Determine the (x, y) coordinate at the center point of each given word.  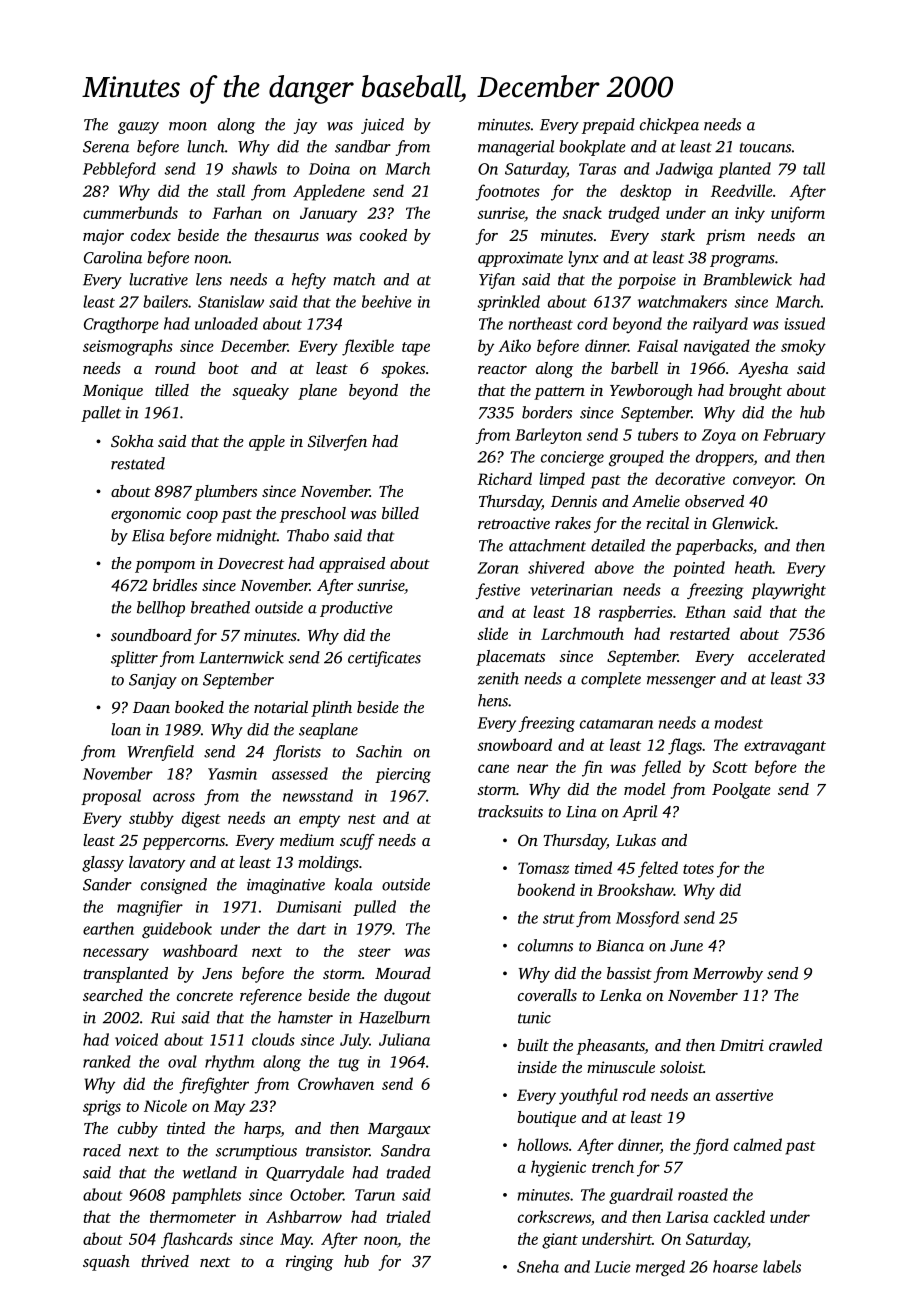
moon (188, 126)
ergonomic (146, 515)
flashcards (197, 1240)
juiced (382, 126)
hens (493, 700)
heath (754, 567)
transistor (338, 1151)
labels (782, 1266)
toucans (765, 147)
